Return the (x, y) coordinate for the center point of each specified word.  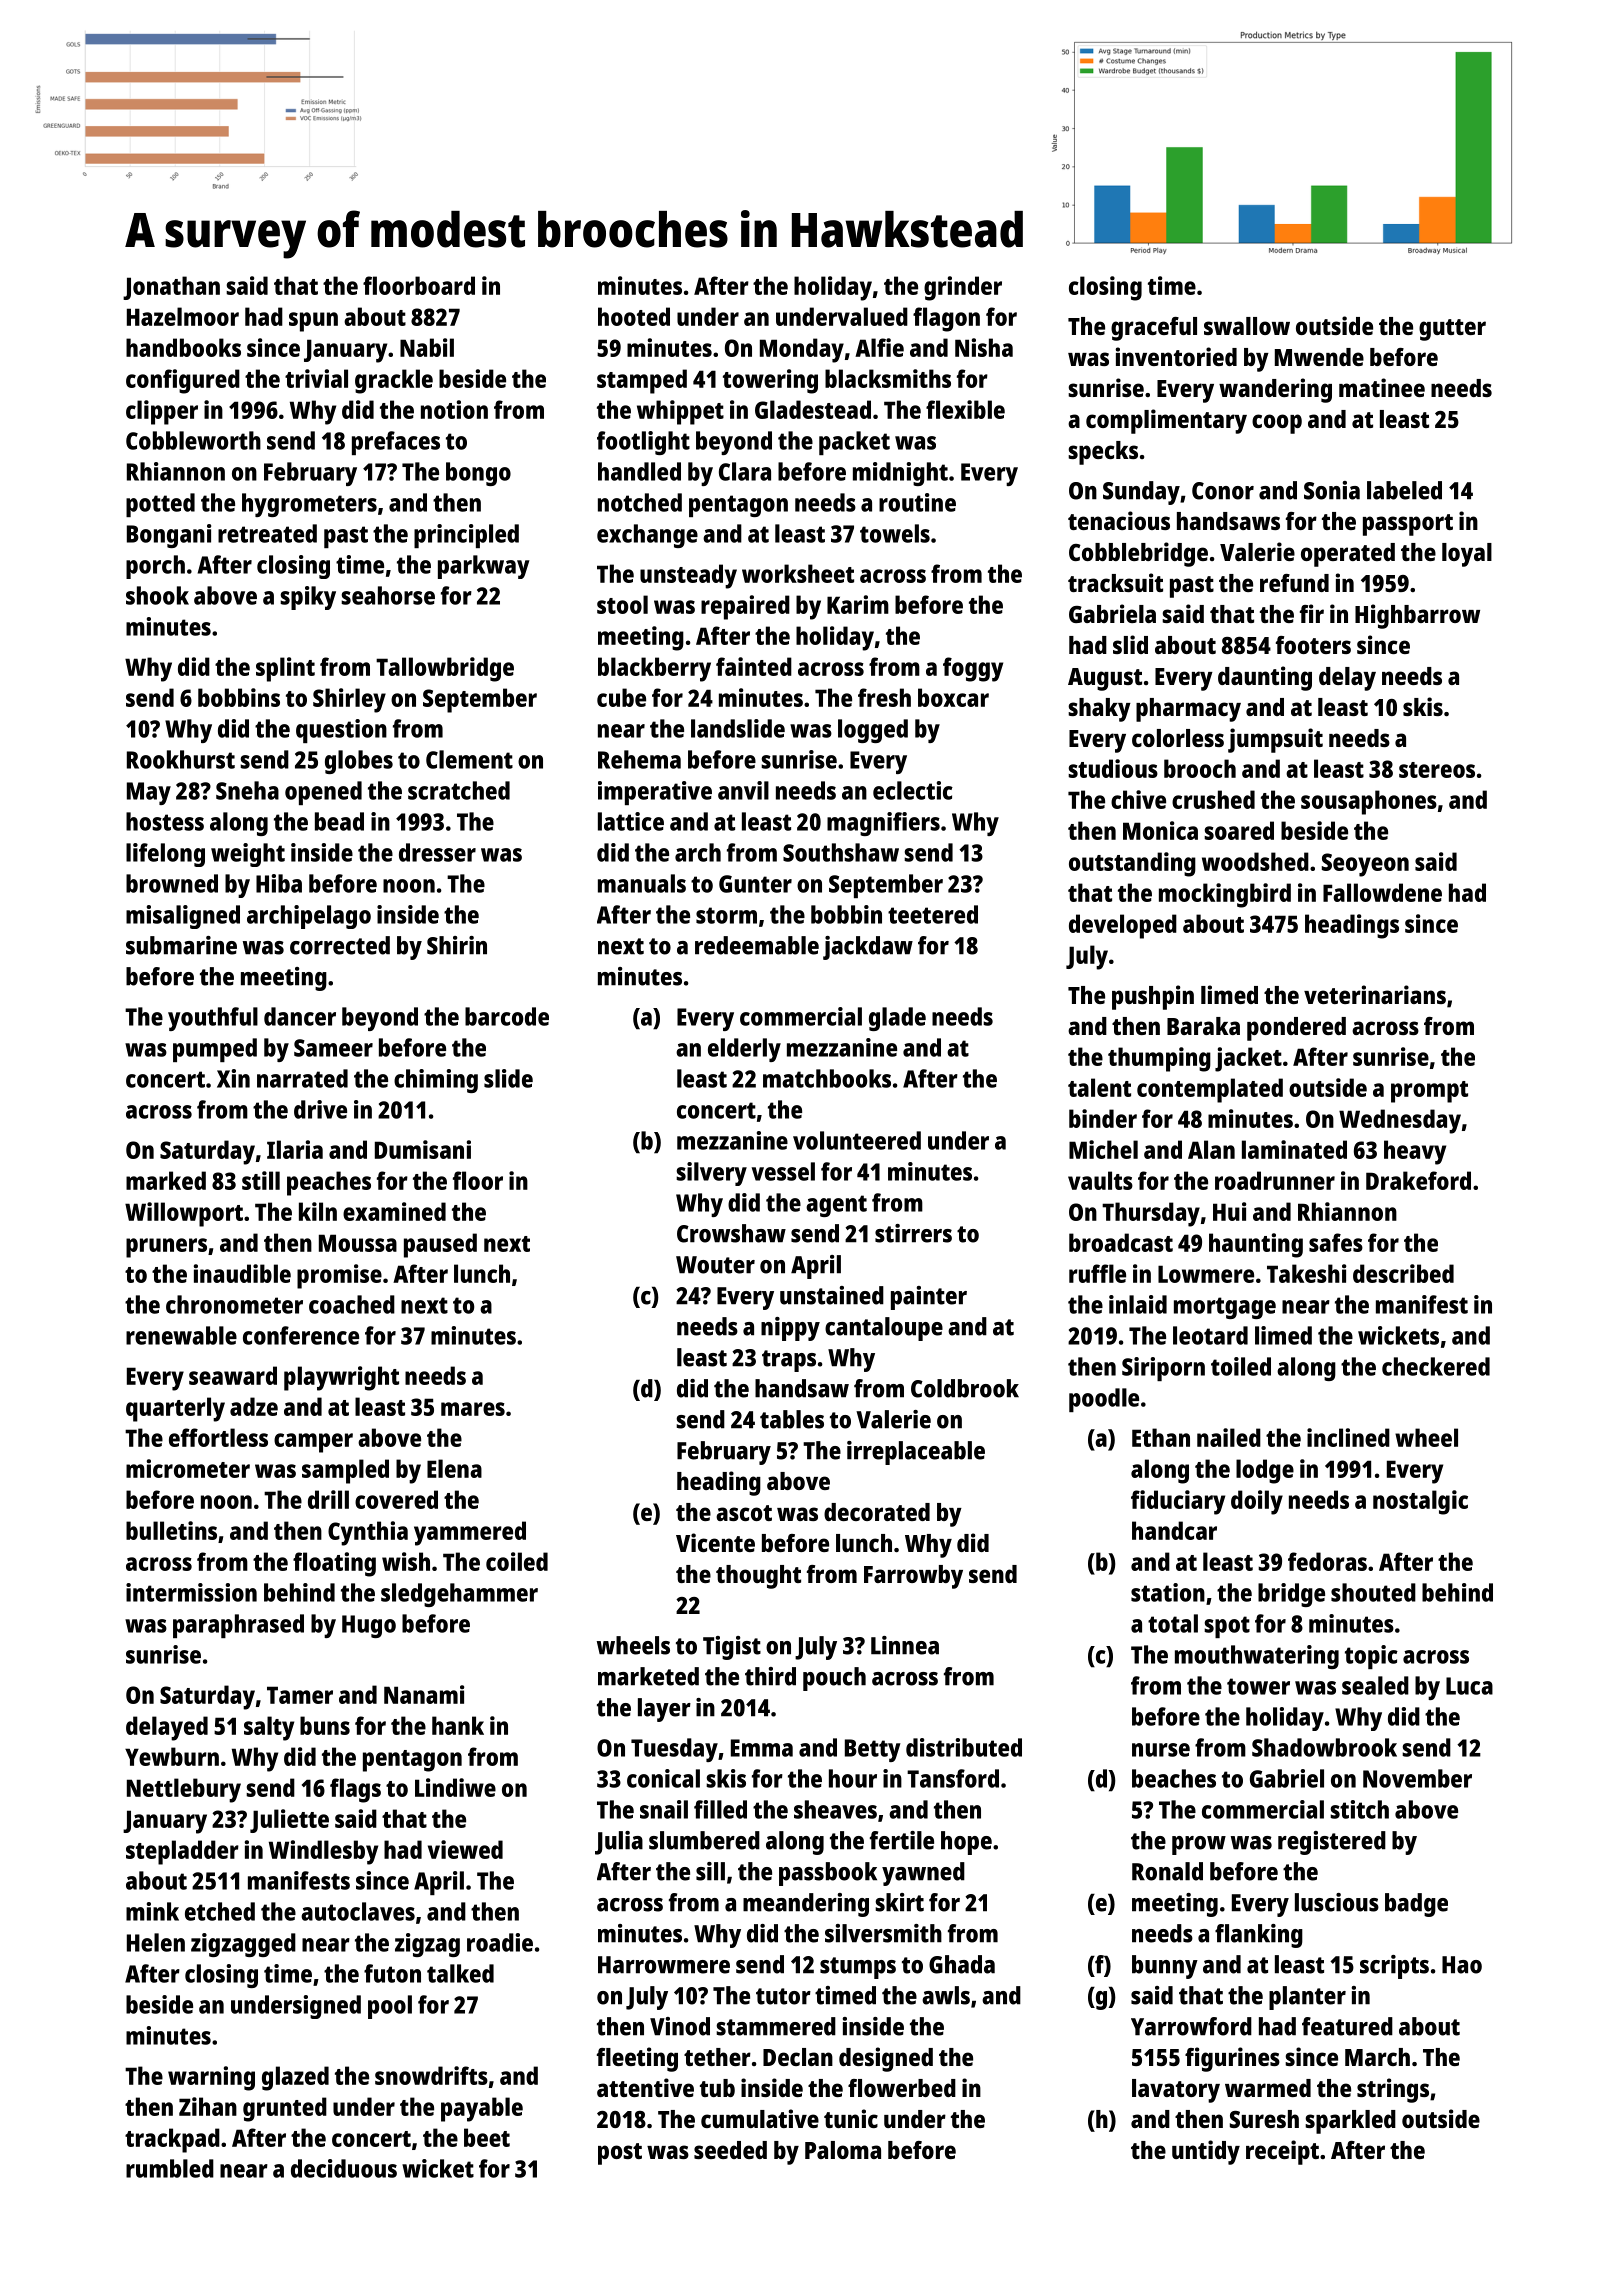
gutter (1452, 330)
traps (789, 1361)
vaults (1100, 1180)
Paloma (843, 2150)
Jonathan (171, 288)
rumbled (170, 2168)
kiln (318, 1211)
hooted (634, 316)
